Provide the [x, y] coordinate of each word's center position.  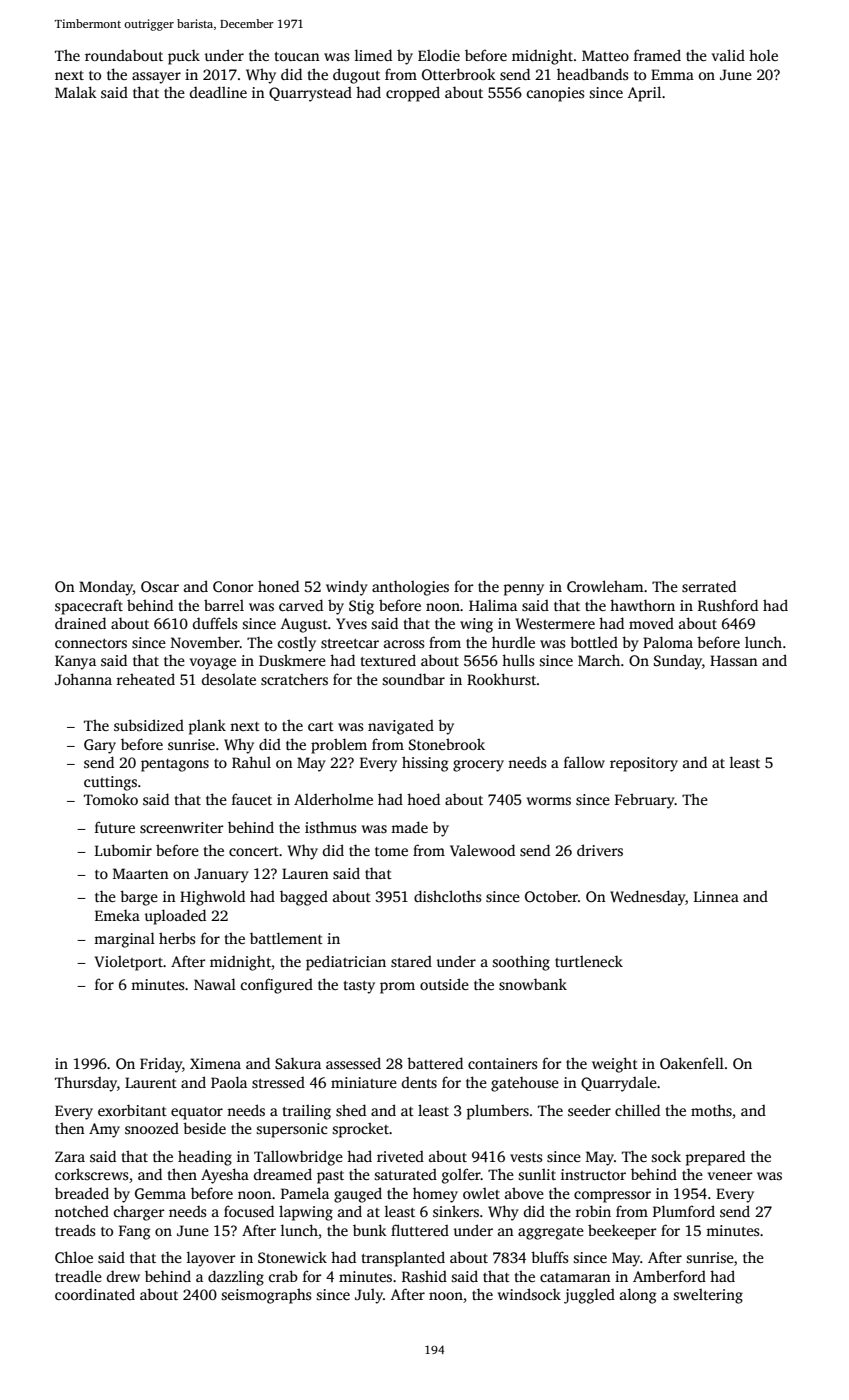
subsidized [149, 725]
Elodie [439, 55]
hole [763, 55]
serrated [709, 586]
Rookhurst [502, 679]
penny [524, 590]
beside [204, 1128]
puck [184, 57]
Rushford [728, 605]
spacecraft [89, 607]
